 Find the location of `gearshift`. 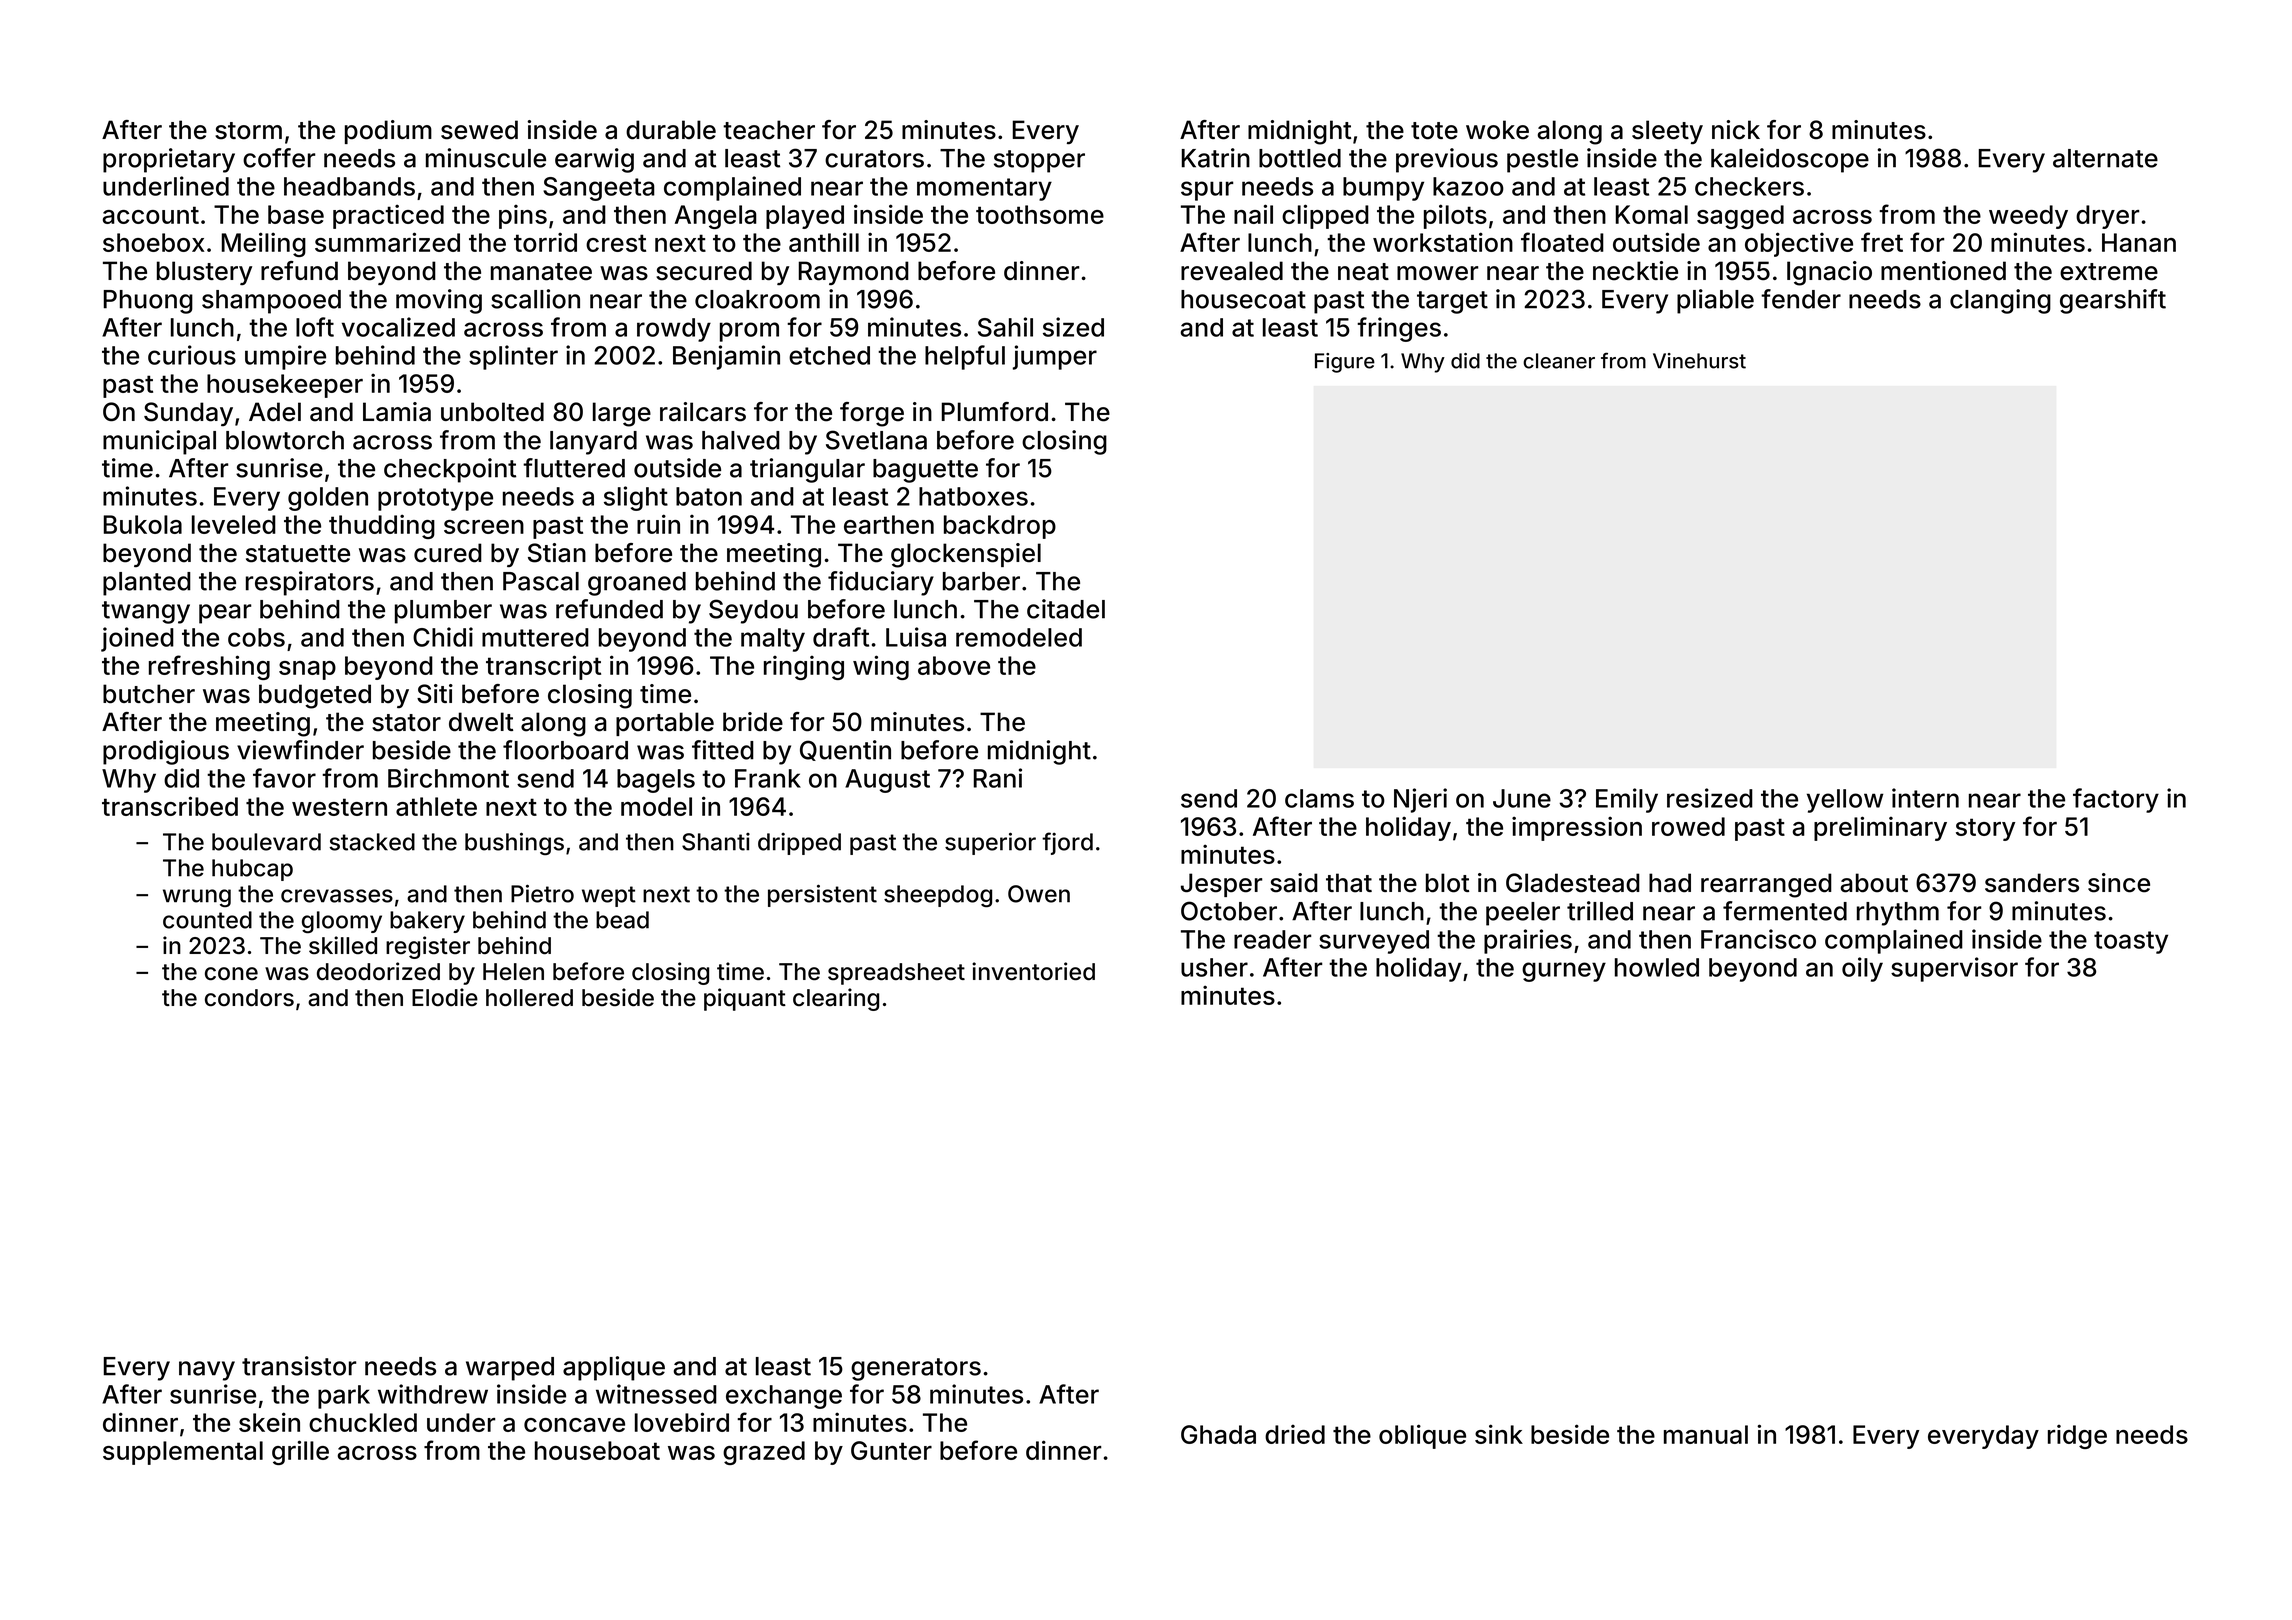

gearshift is located at coordinates (2113, 301).
